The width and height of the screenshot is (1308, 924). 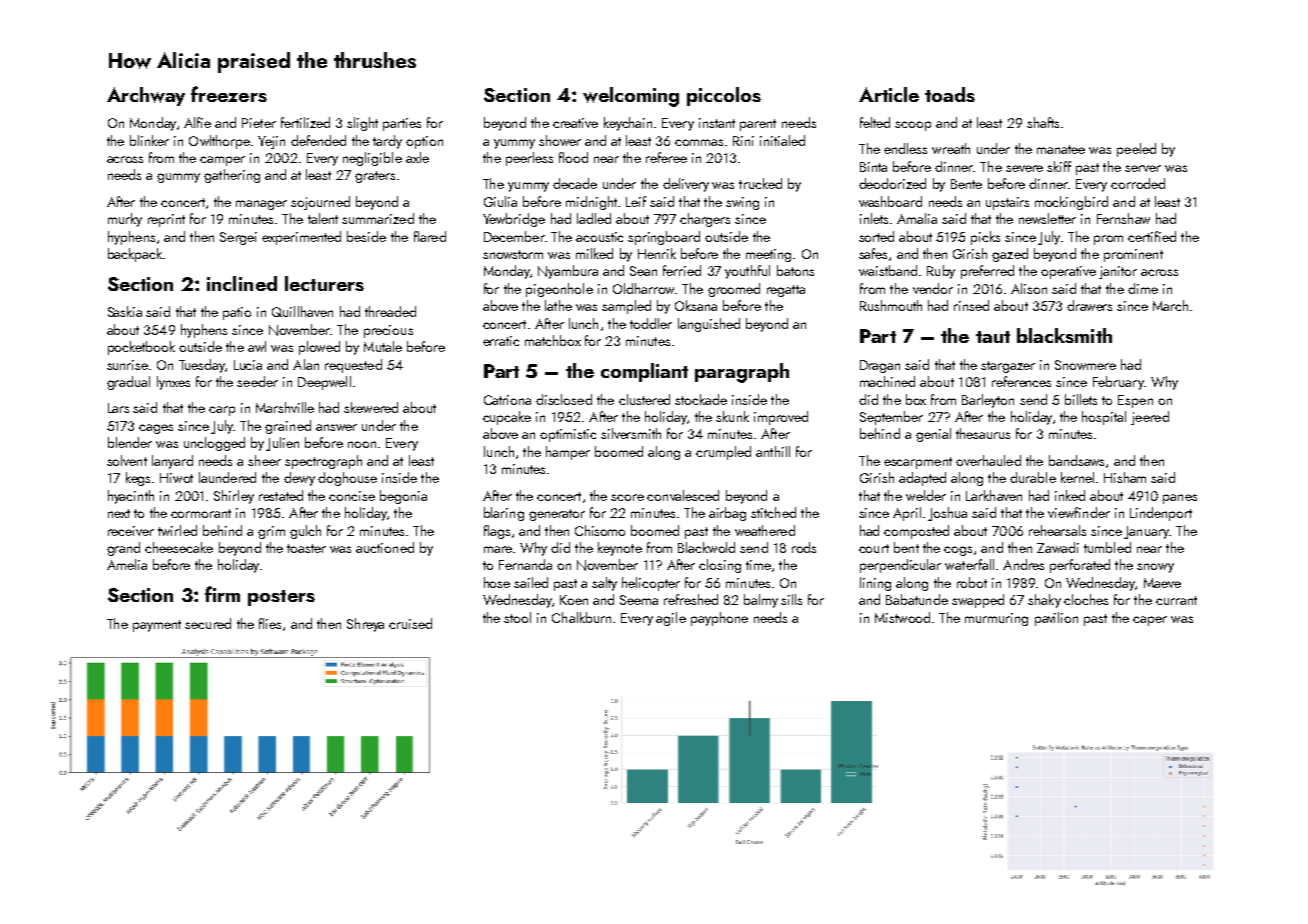 I want to click on machined, so click(x=887, y=381).
